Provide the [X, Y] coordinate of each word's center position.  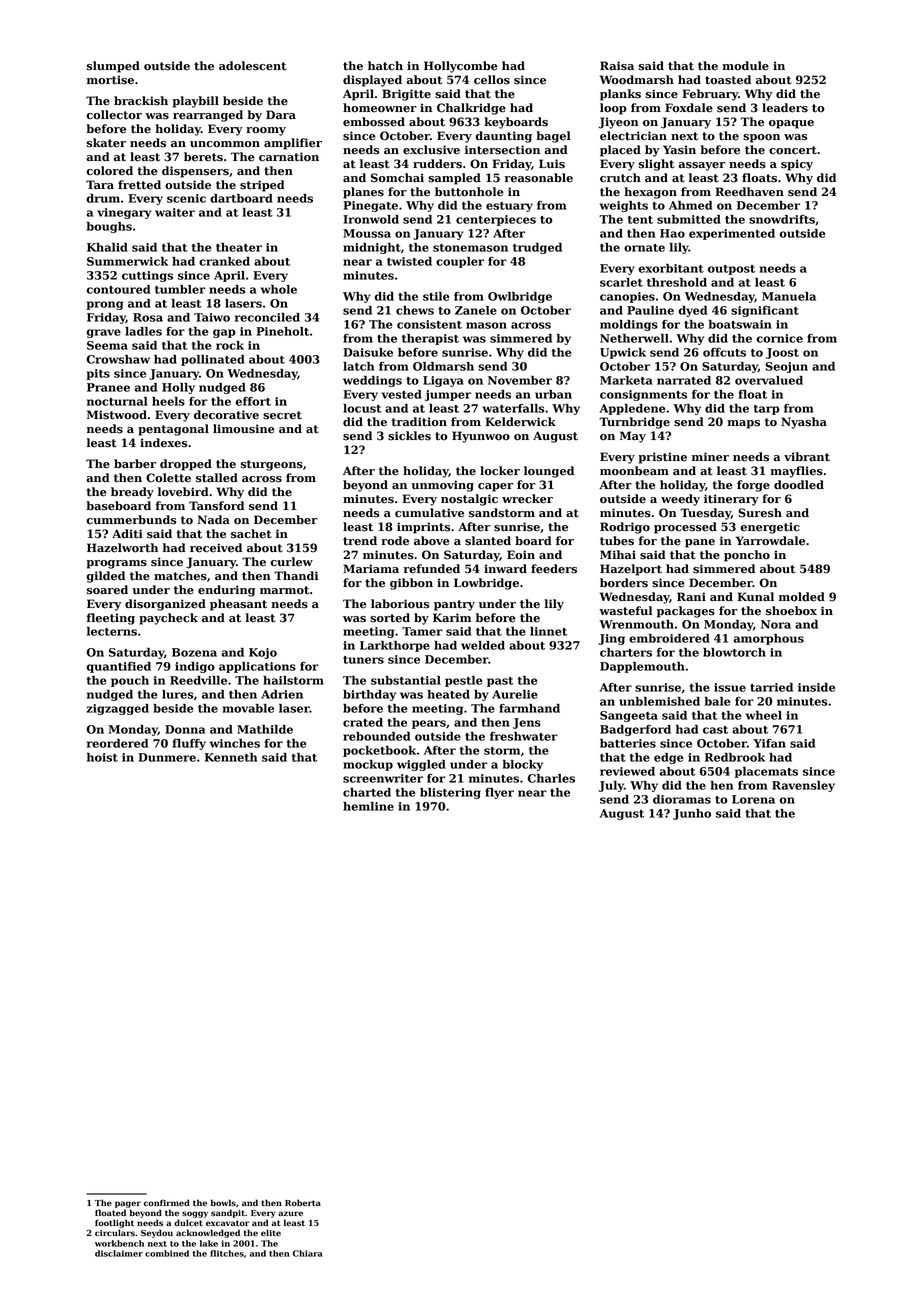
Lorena [753, 799]
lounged [549, 472]
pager [128, 1204]
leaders [785, 108]
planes [363, 193]
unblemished [659, 701]
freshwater [524, 736]
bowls [223, 1203]
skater [106, 143]
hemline [368, 806]
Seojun [786, 367]
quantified [118, 667]
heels [168, 401]
